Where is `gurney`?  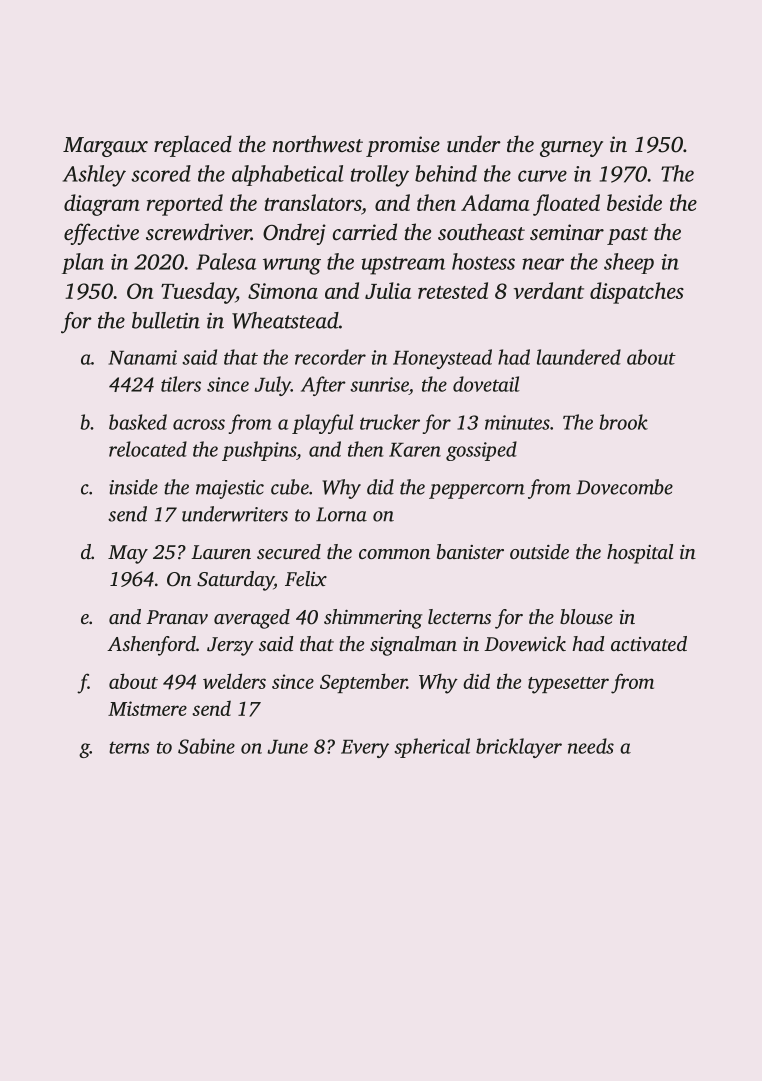 gurney is located at coordinates (571, 149).
